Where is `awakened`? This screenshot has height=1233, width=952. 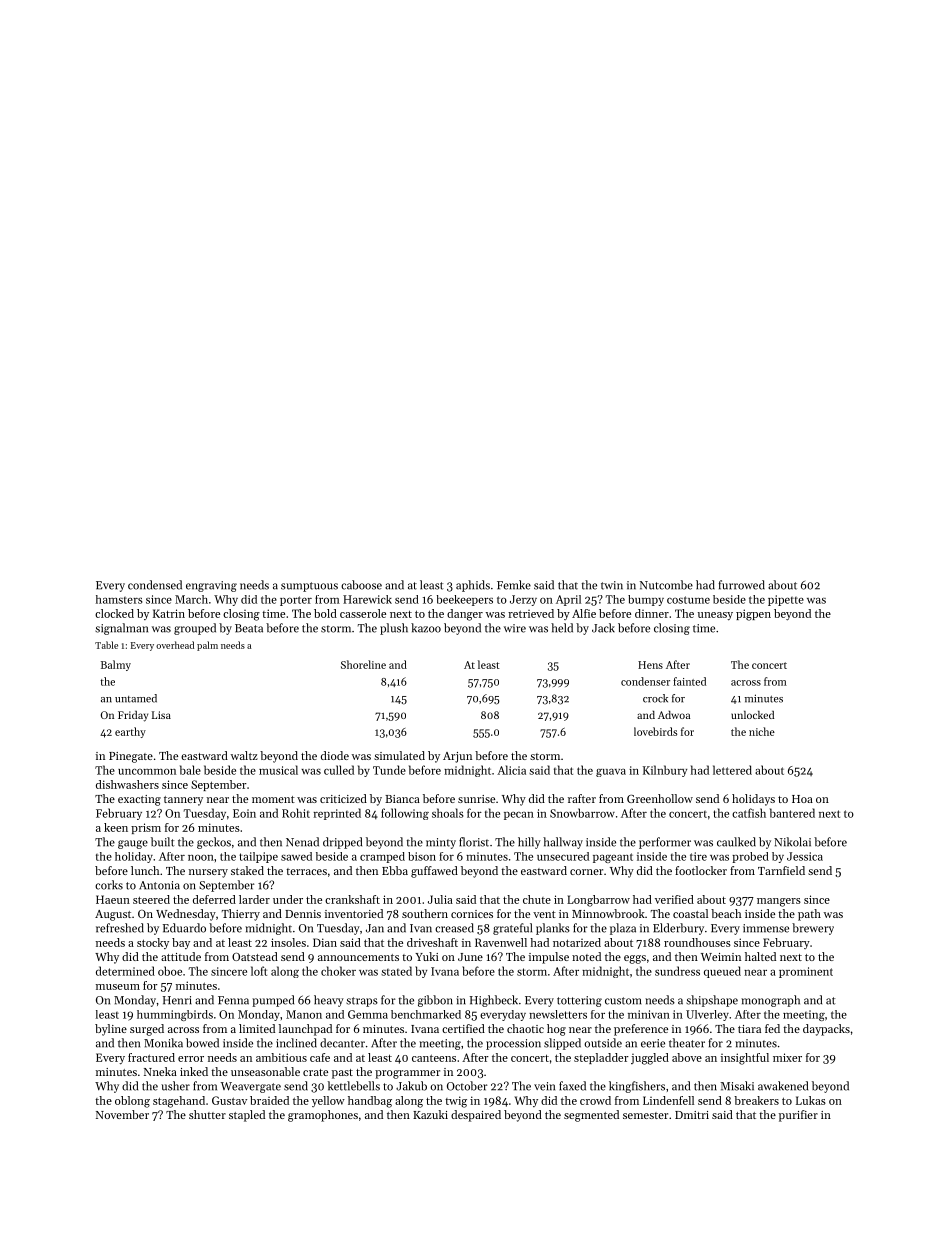 awakened is located at coordinates (783, 1086).
